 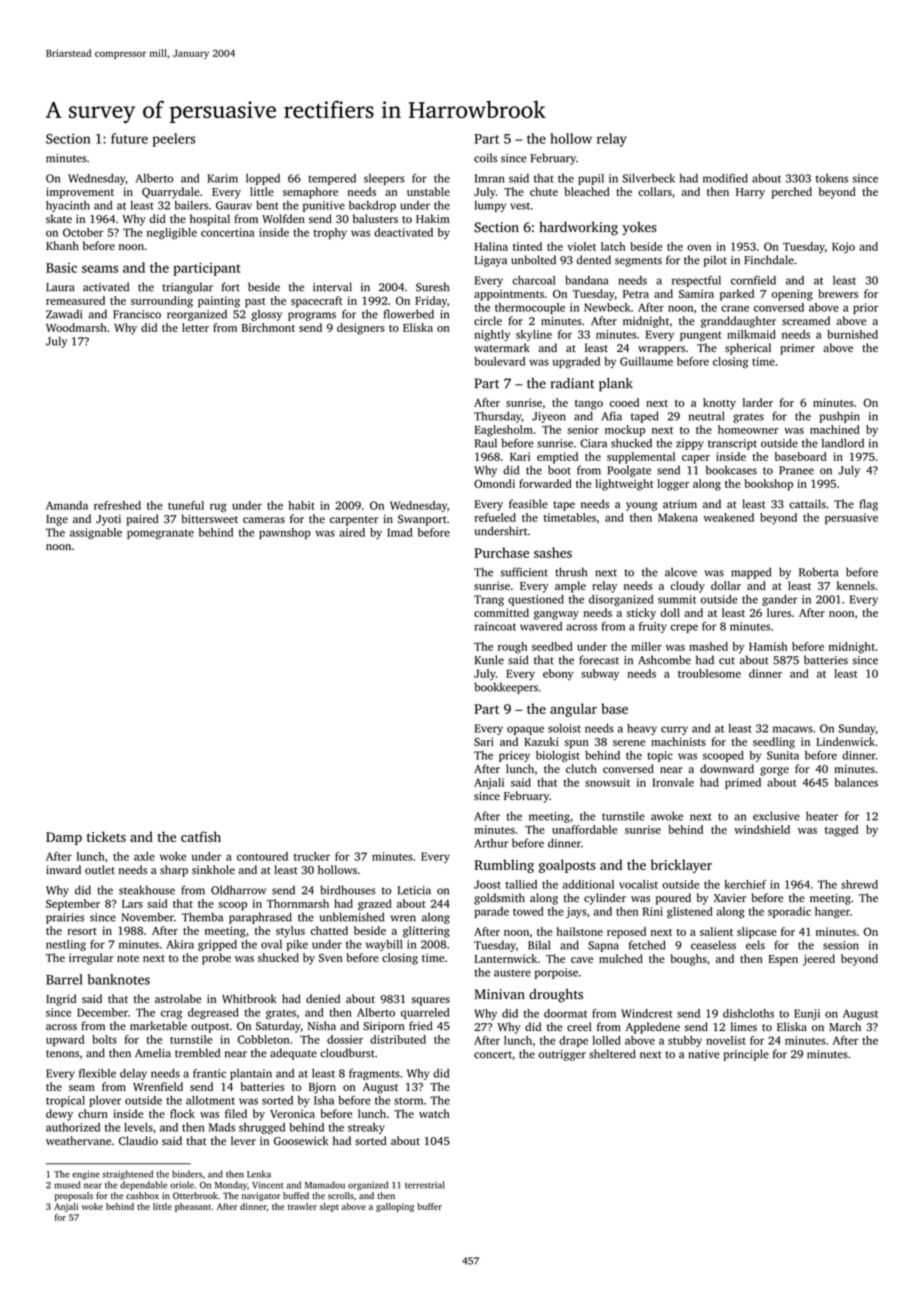 What do you see at coordinates (565, 1013) in the document?
I see `doormat` at bounding box center [565, 1013].
